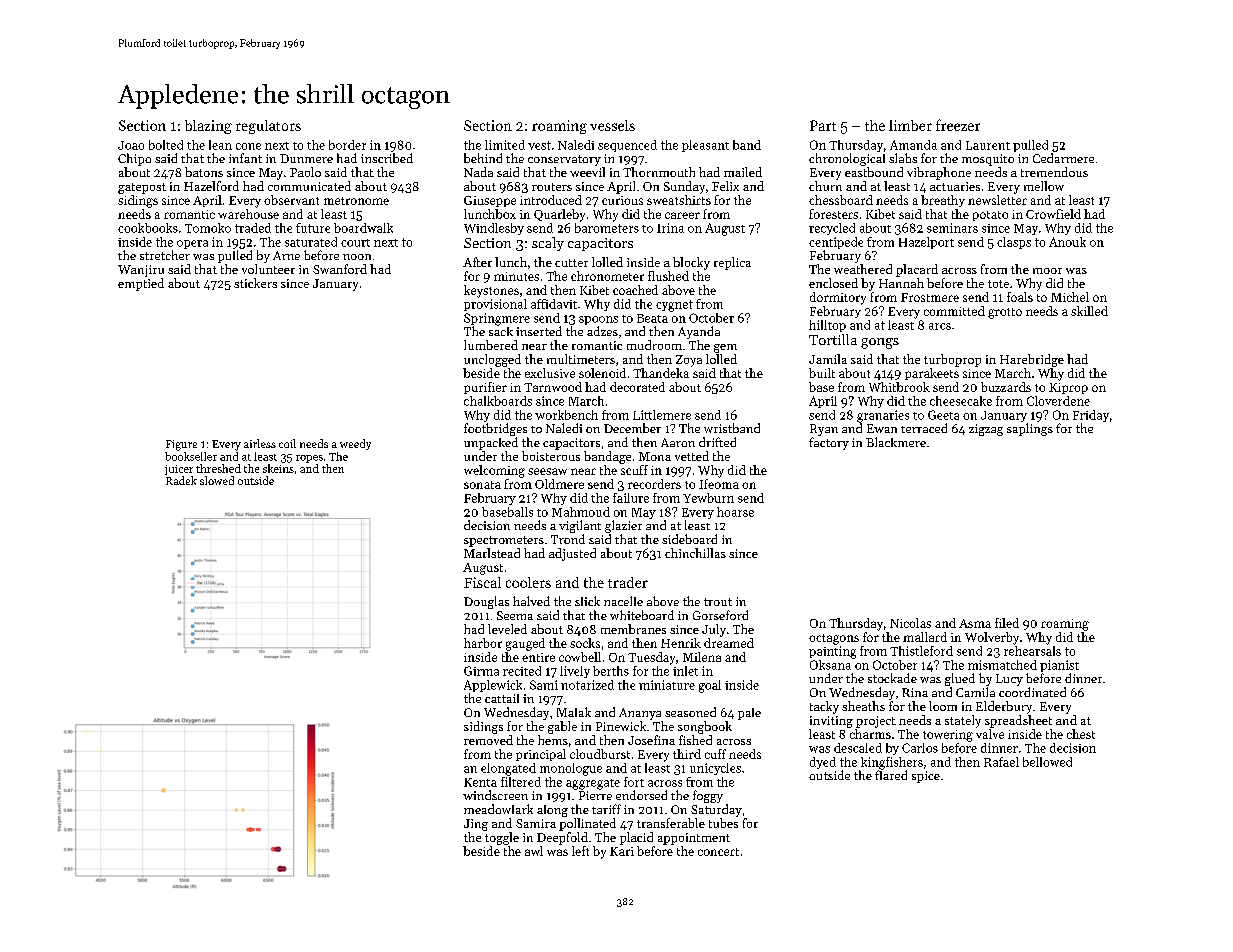 This document has height=952, width=1233. I want to click on Jing, so click(476, 825).
